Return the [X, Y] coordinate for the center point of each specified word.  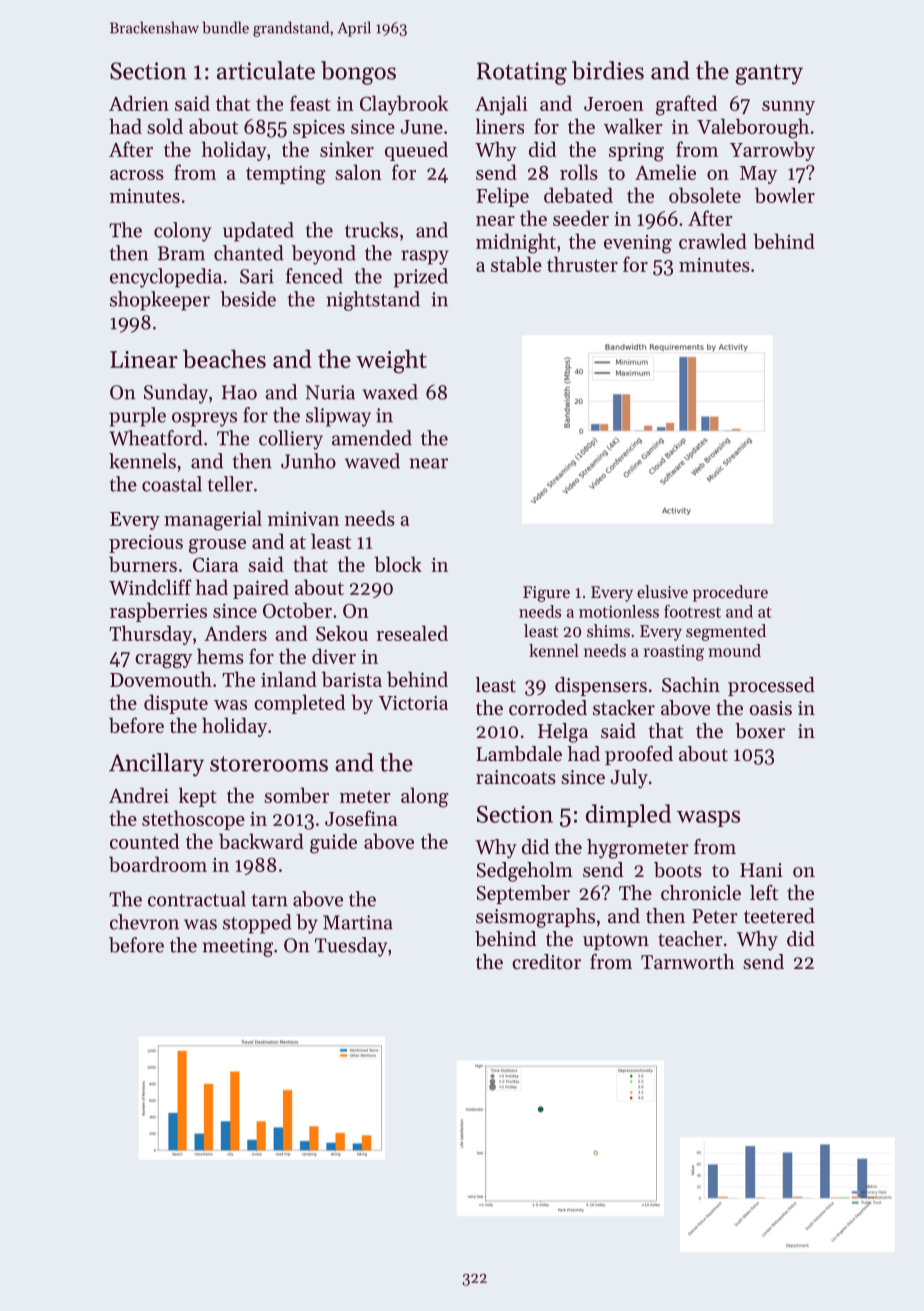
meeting [237, 947]
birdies [608, 70]
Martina [358, 922]
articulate [266, 70]
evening [638, 244]
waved [372, 461]
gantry [769, 74]
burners [143, 564]
